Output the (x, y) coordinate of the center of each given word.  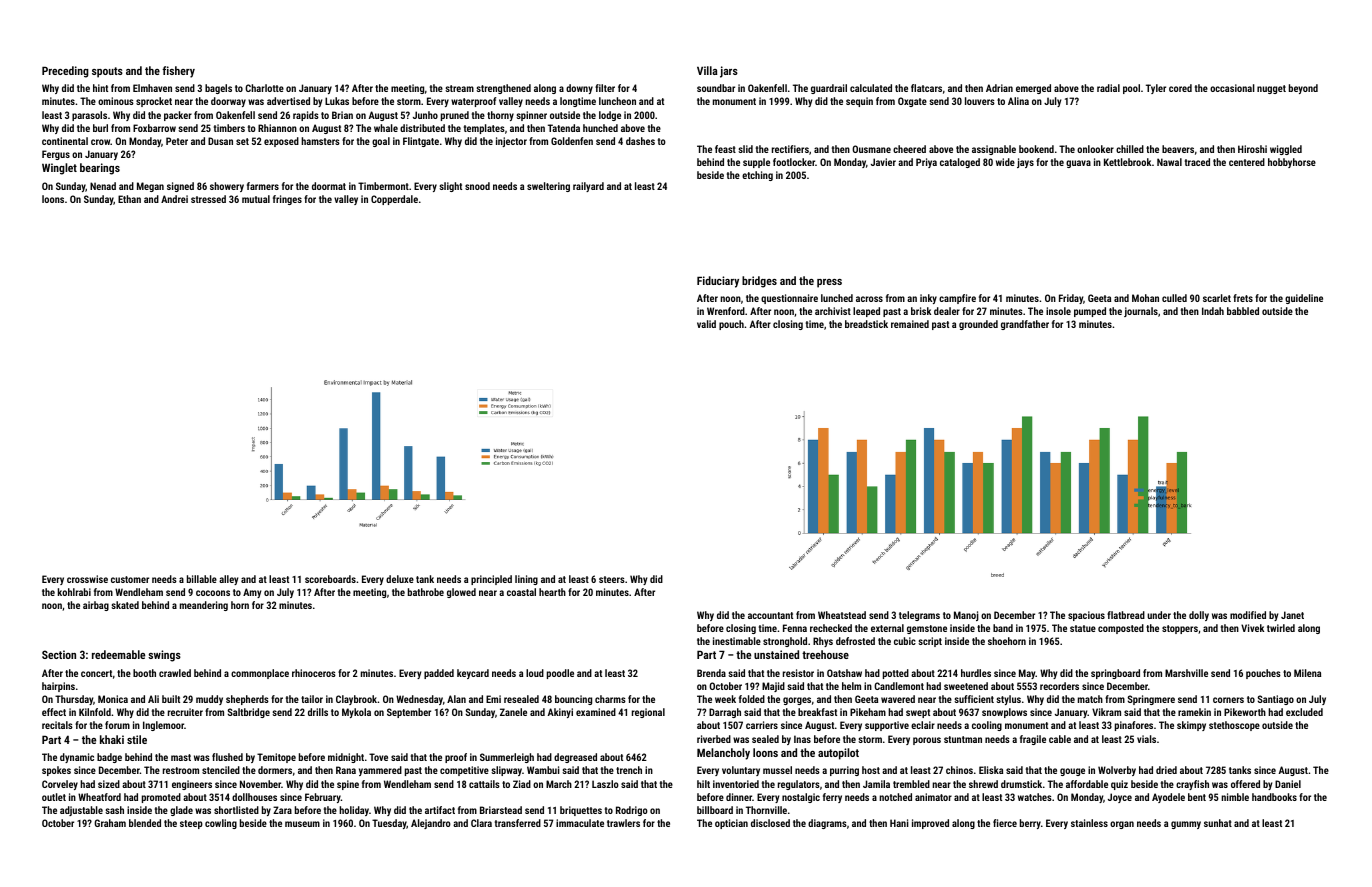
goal (381, 142)
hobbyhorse (1292, 163)
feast (725, 149)
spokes (56, 771)
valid (706, 324)
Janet (1292, 615)
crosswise (87, 579)
